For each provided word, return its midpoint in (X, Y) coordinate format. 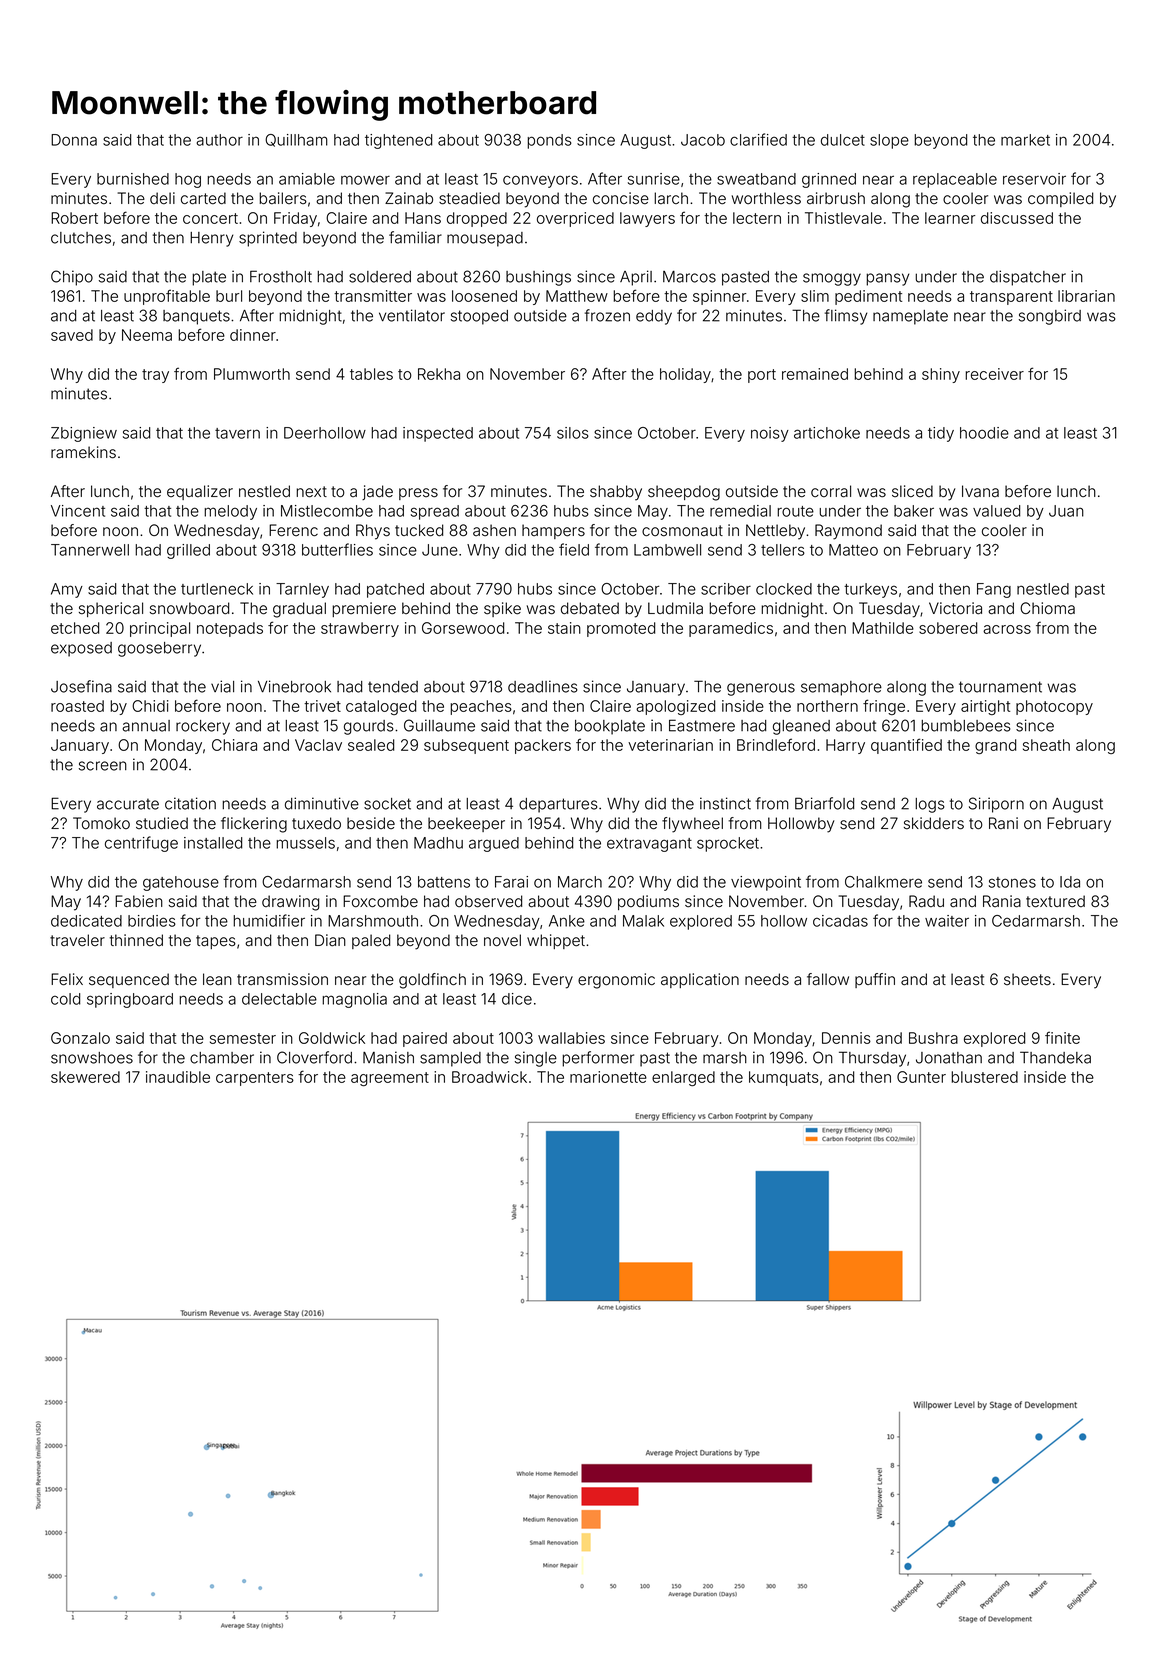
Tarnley (302, 590)
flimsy (846, 317)
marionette (608, 1077)
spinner (719, 297)
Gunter (921, 1077)
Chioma (1047, 608)
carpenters (255, 1079)
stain (564, 628)
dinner (253, 335)
